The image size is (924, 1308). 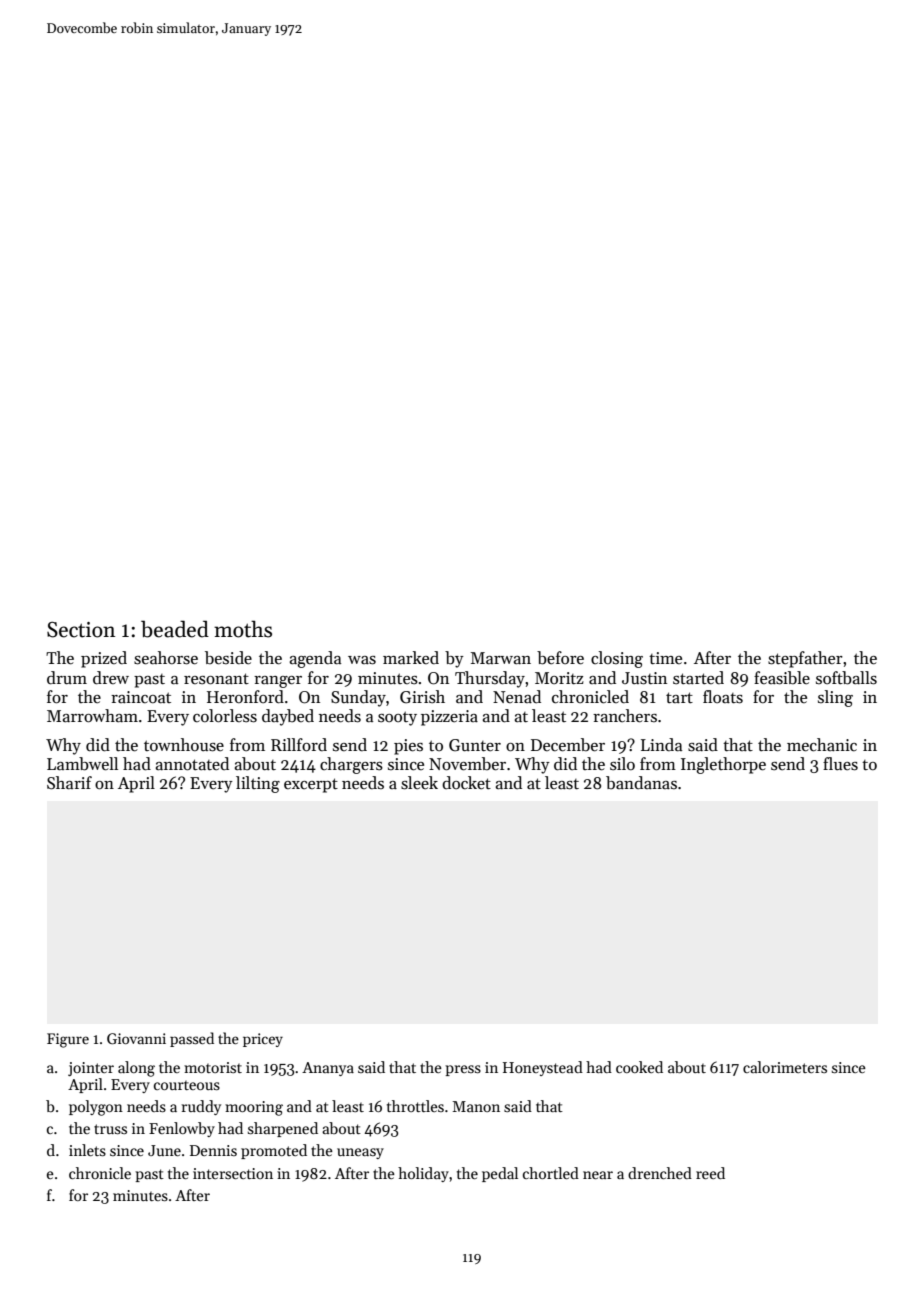 I want to click on reed, so click(x=710, y=1173).
